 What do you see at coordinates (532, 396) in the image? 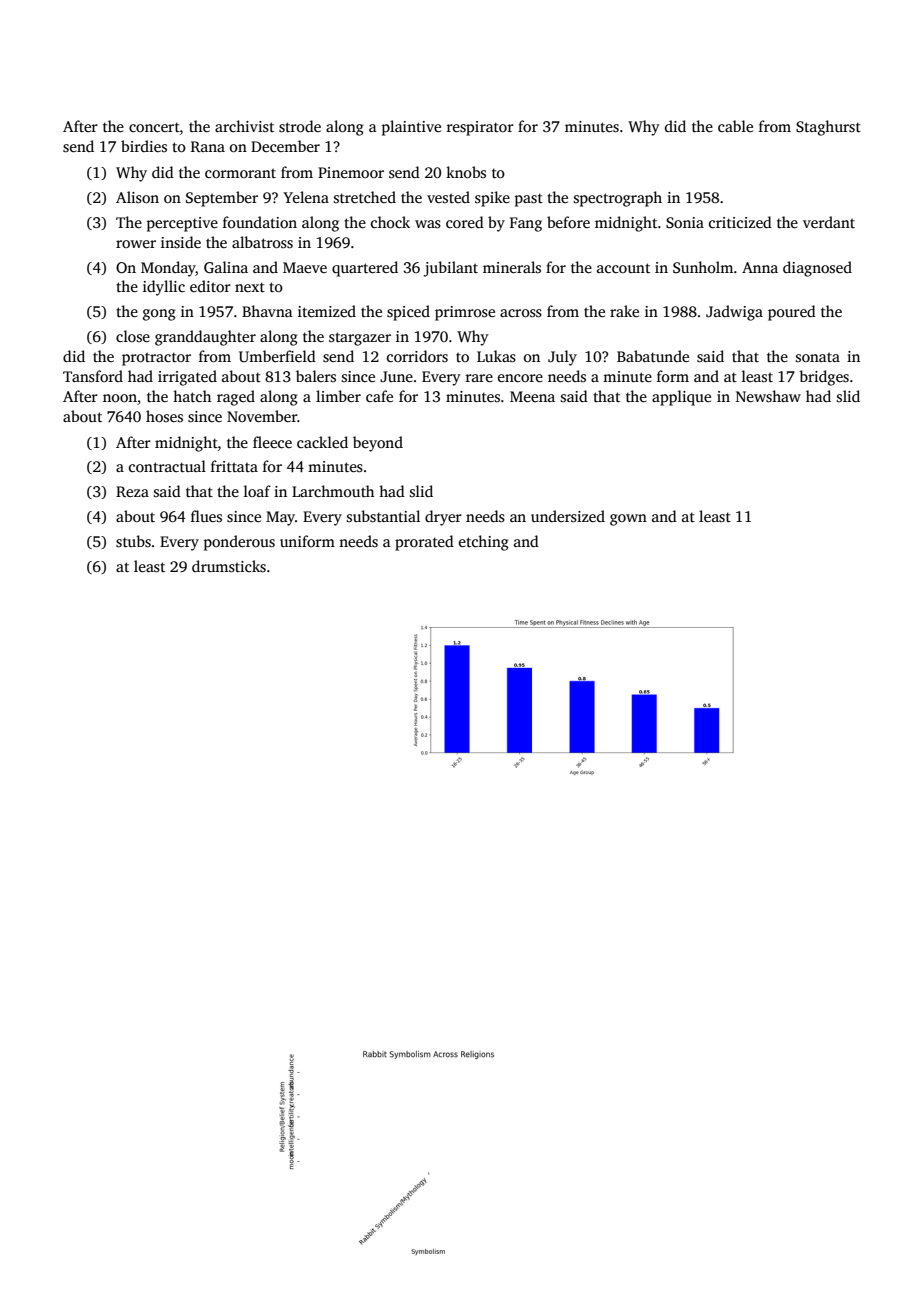
I see `Meena` at bounding box center [532, 396].
